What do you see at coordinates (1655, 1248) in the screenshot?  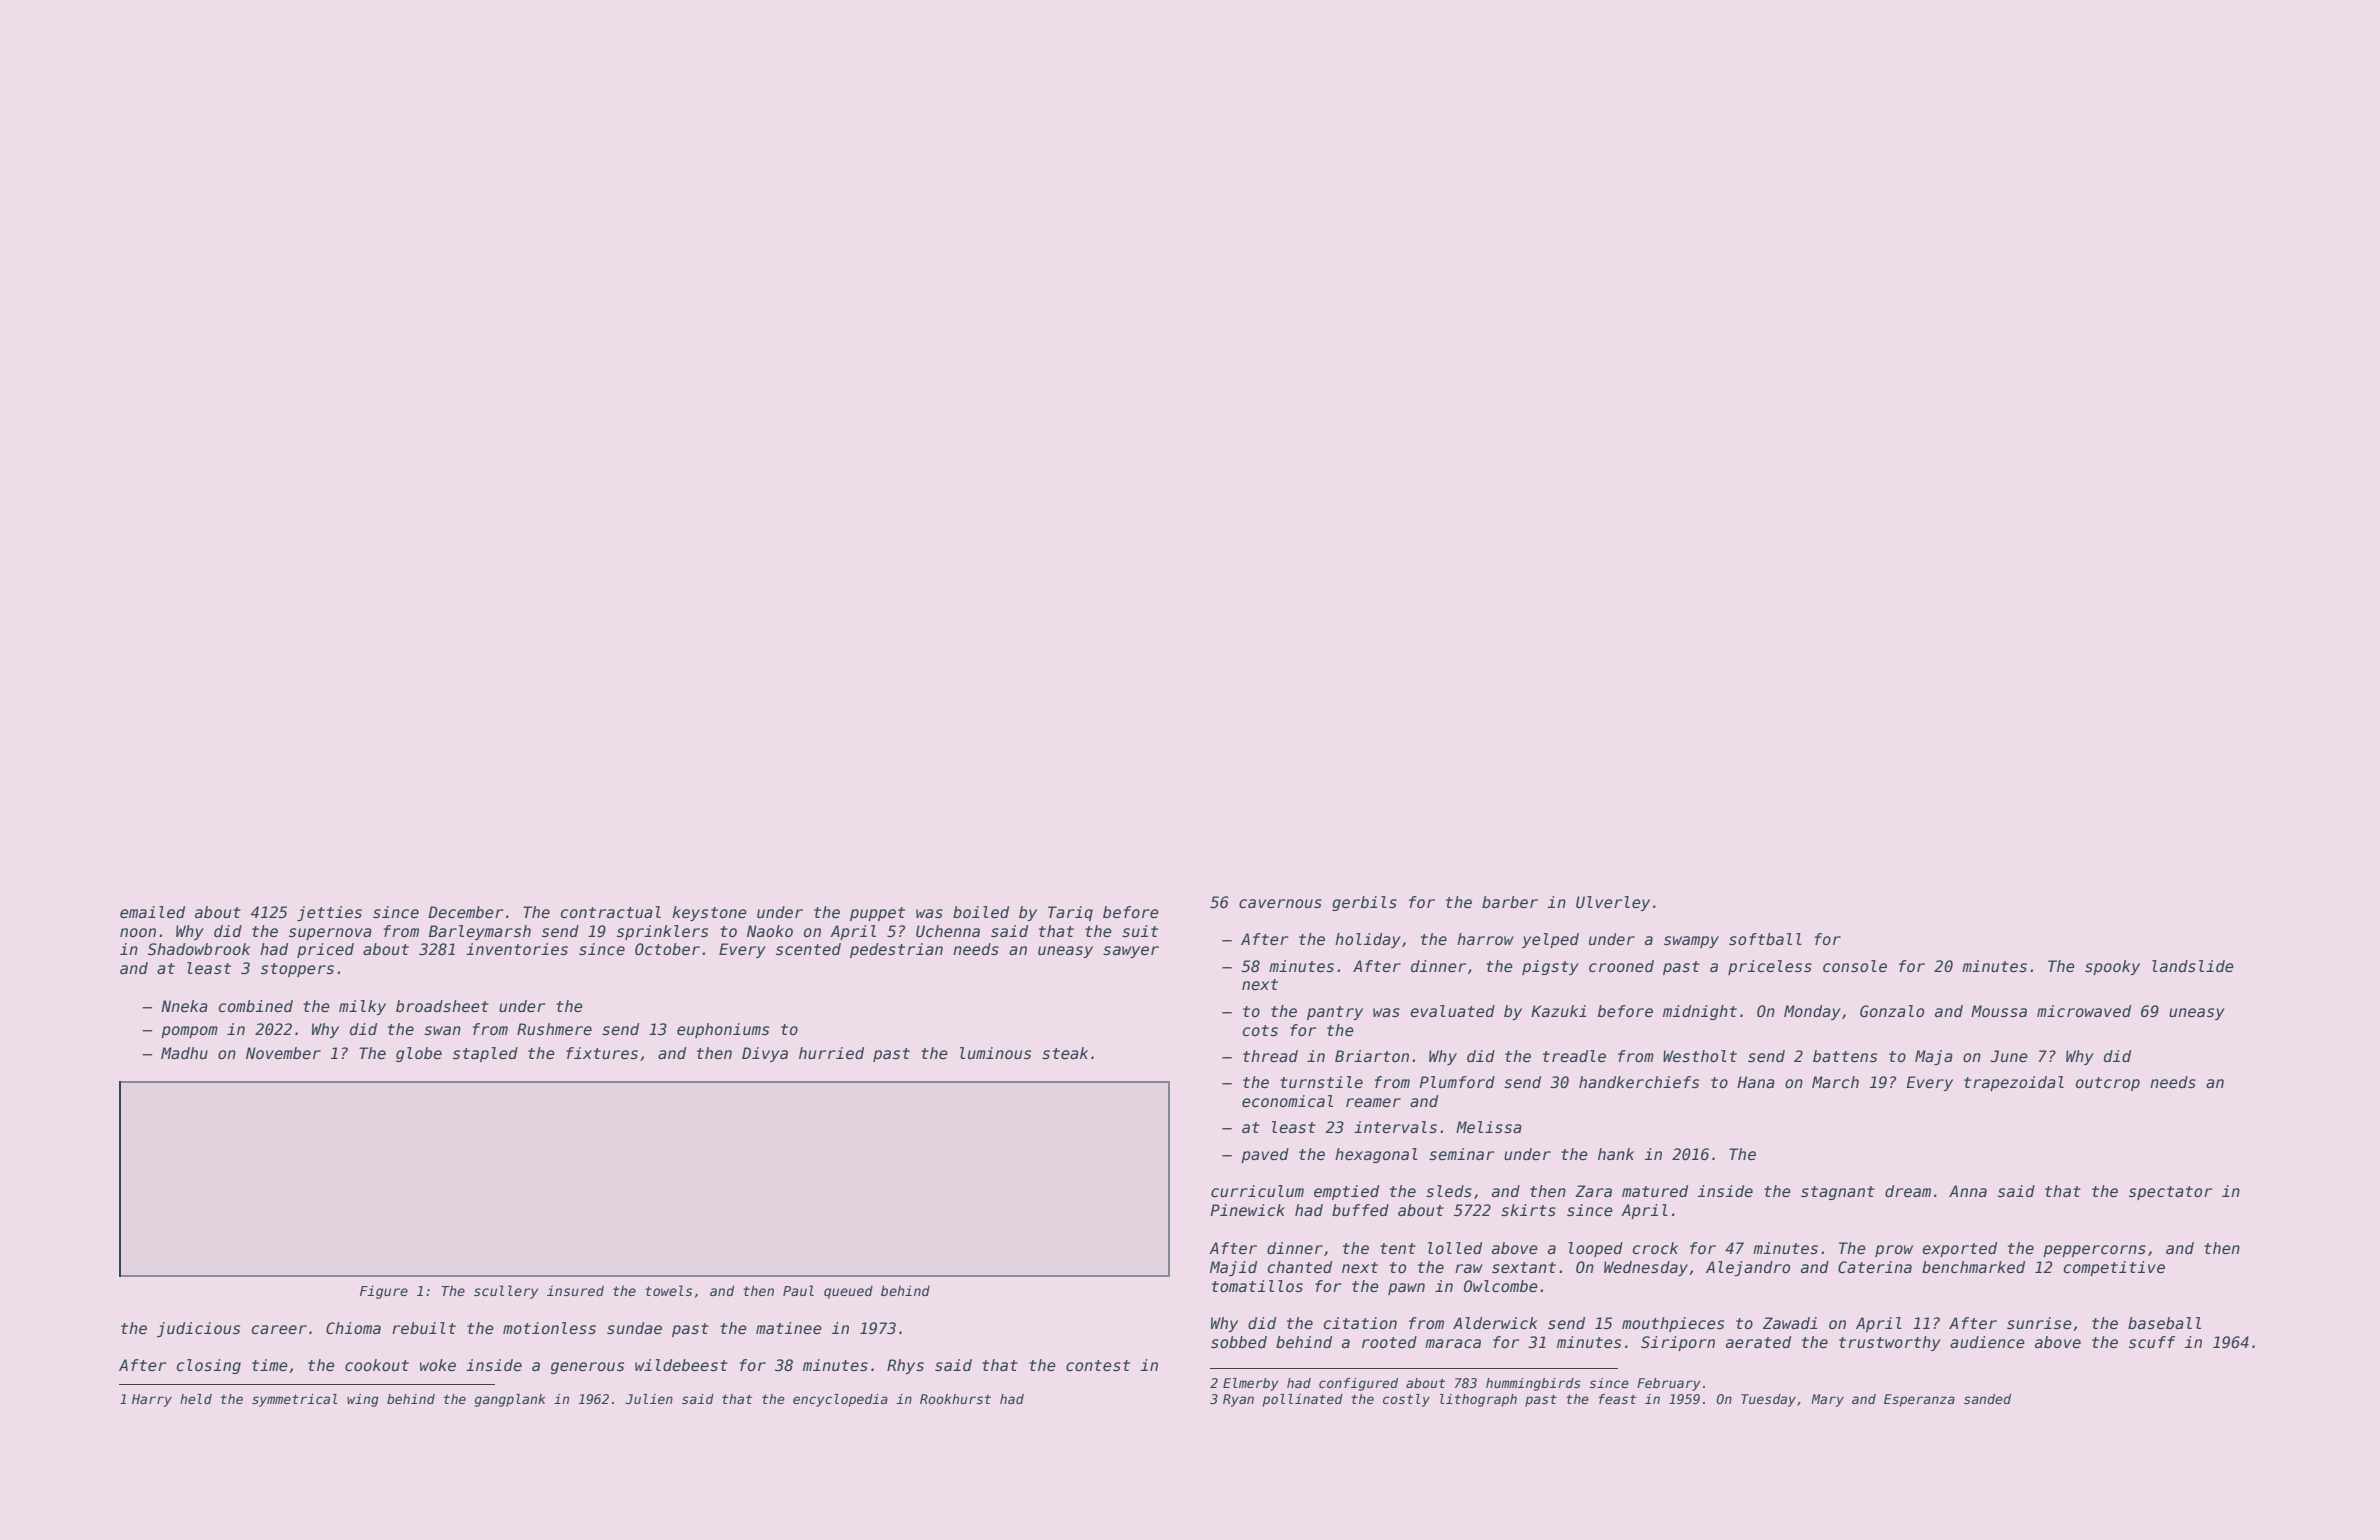 I see `crock` at bounding box center [1655, 1248].
